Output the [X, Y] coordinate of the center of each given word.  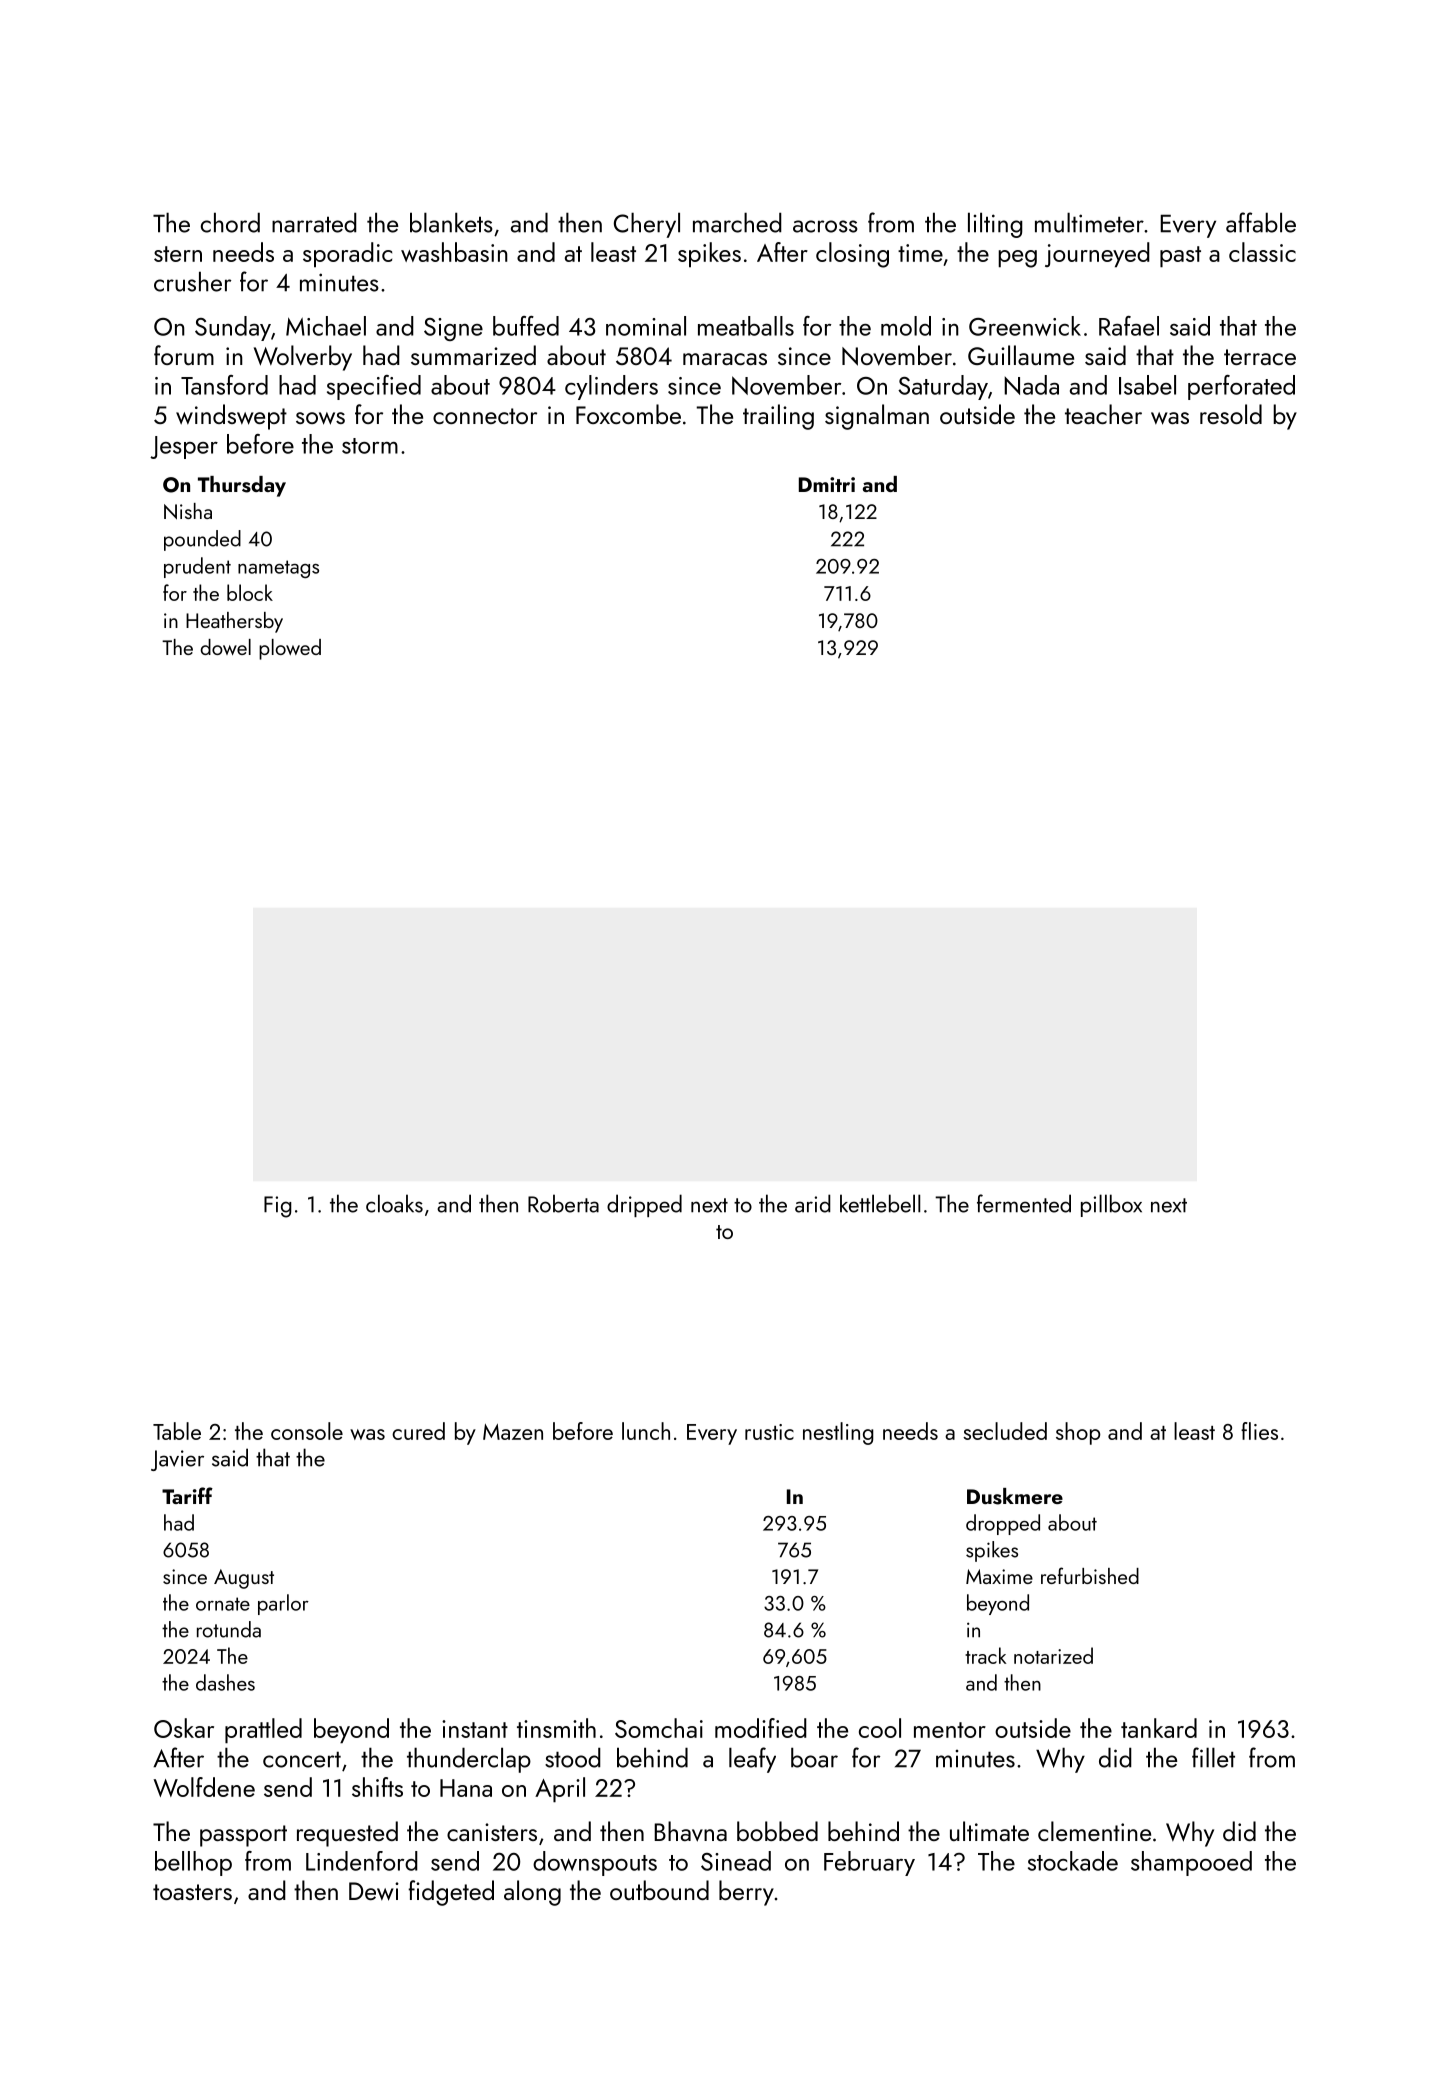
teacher [1103, 414]
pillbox [1111, 1205]
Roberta [563, 1203]
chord [230, 222]
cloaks [394, 1203]
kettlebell [880, 1203]
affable [1261, 222]
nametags [278, 569]
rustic [769, 1432]
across [825, 226]
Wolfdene [204, 1787]
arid [813, 1203]
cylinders [611, 387]
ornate [223, 1604]
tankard [1159, 1728]
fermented [1024, 1203]
